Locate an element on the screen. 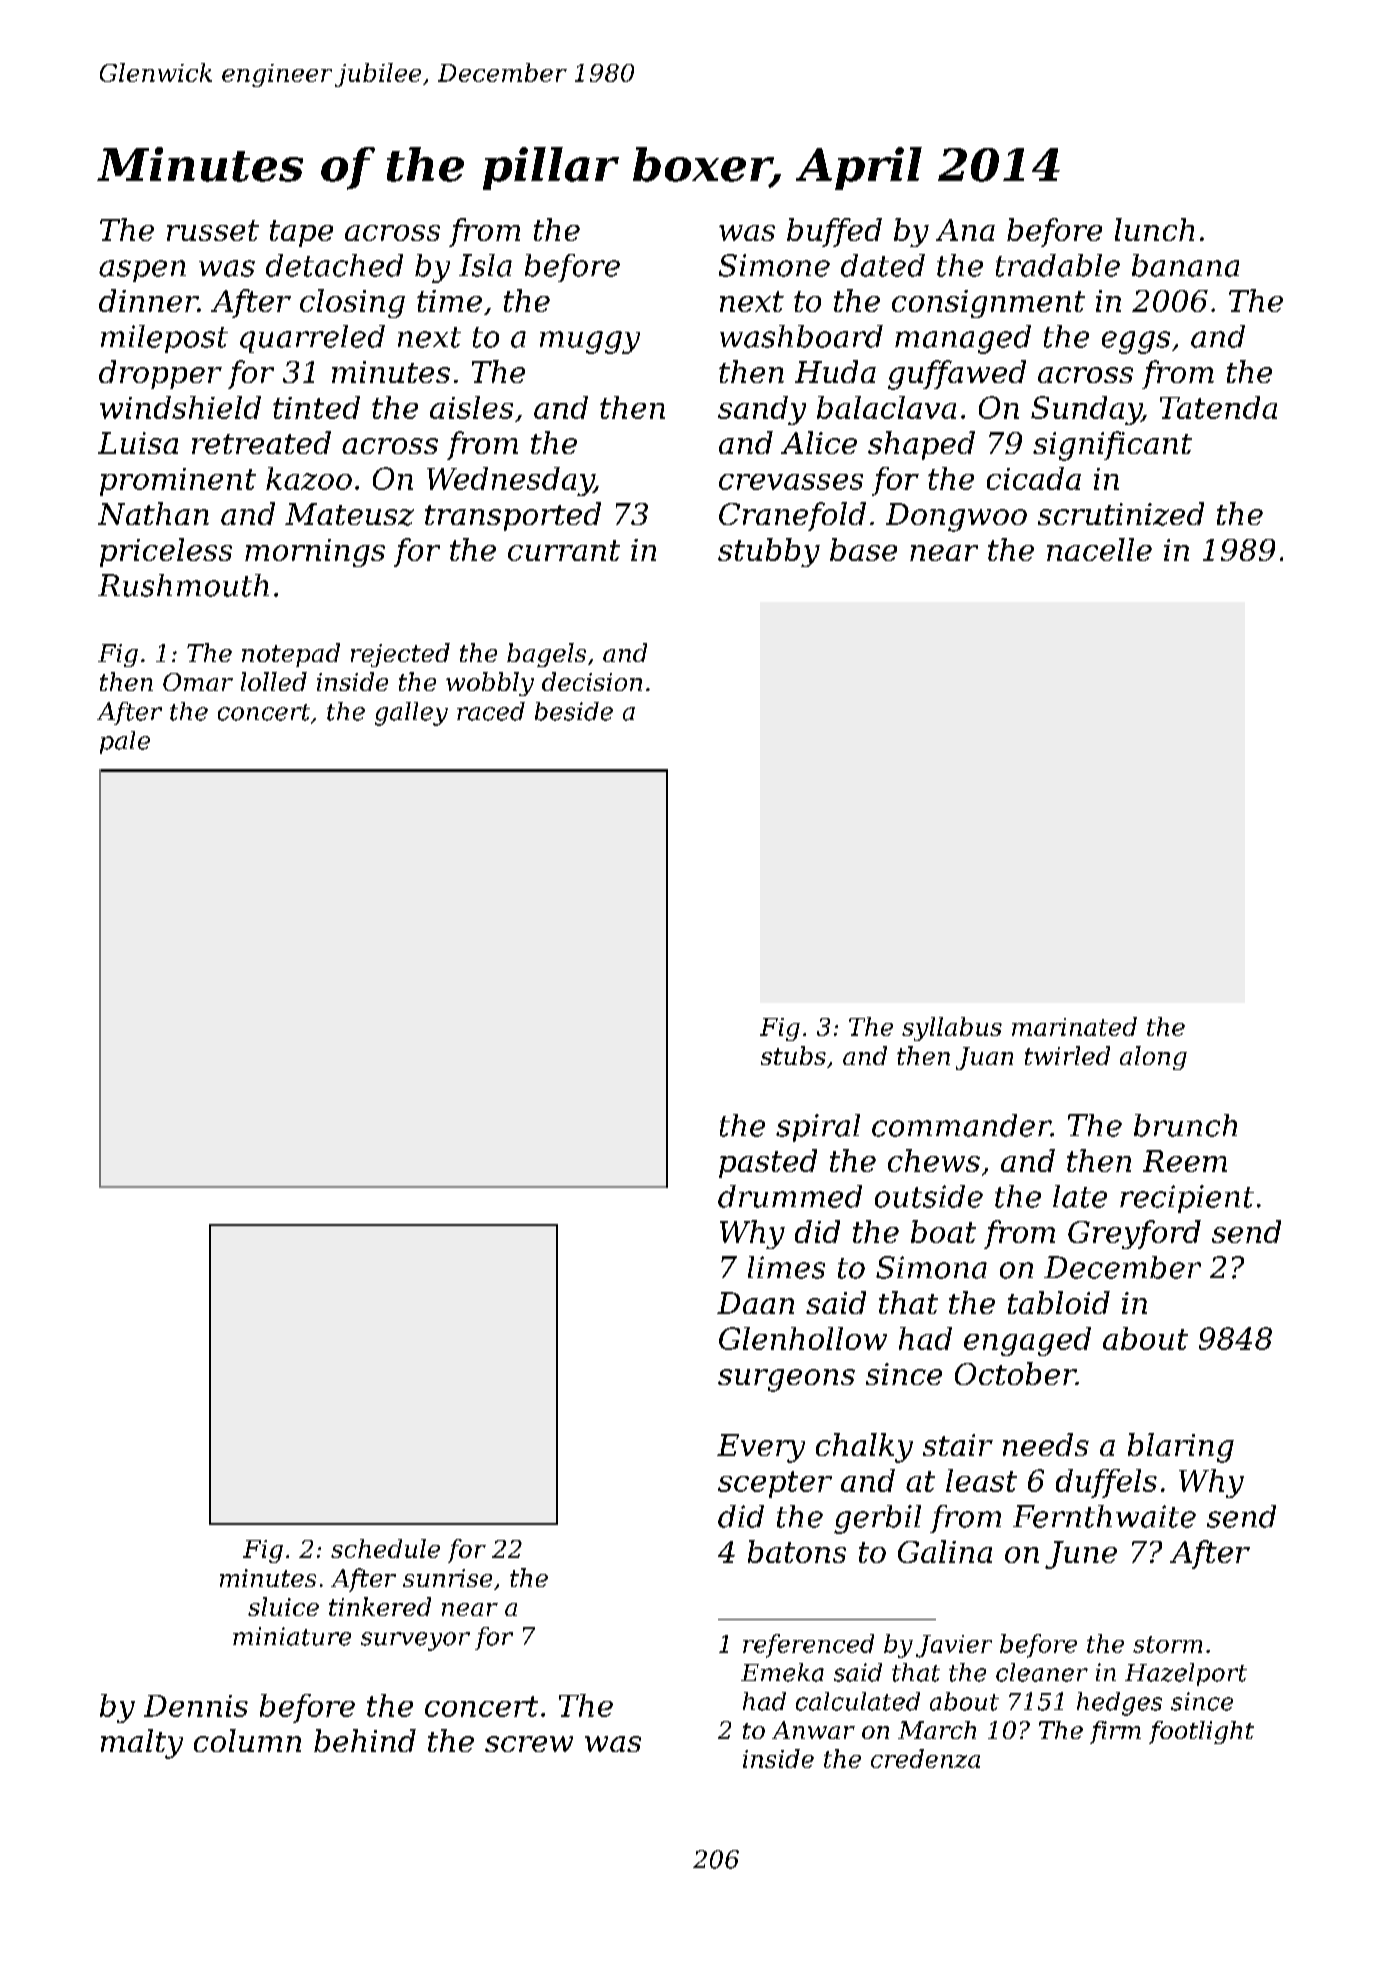 The height and width of the screenshot is (1969, 1386). blaring is located at coordinates (1181, 1448).
